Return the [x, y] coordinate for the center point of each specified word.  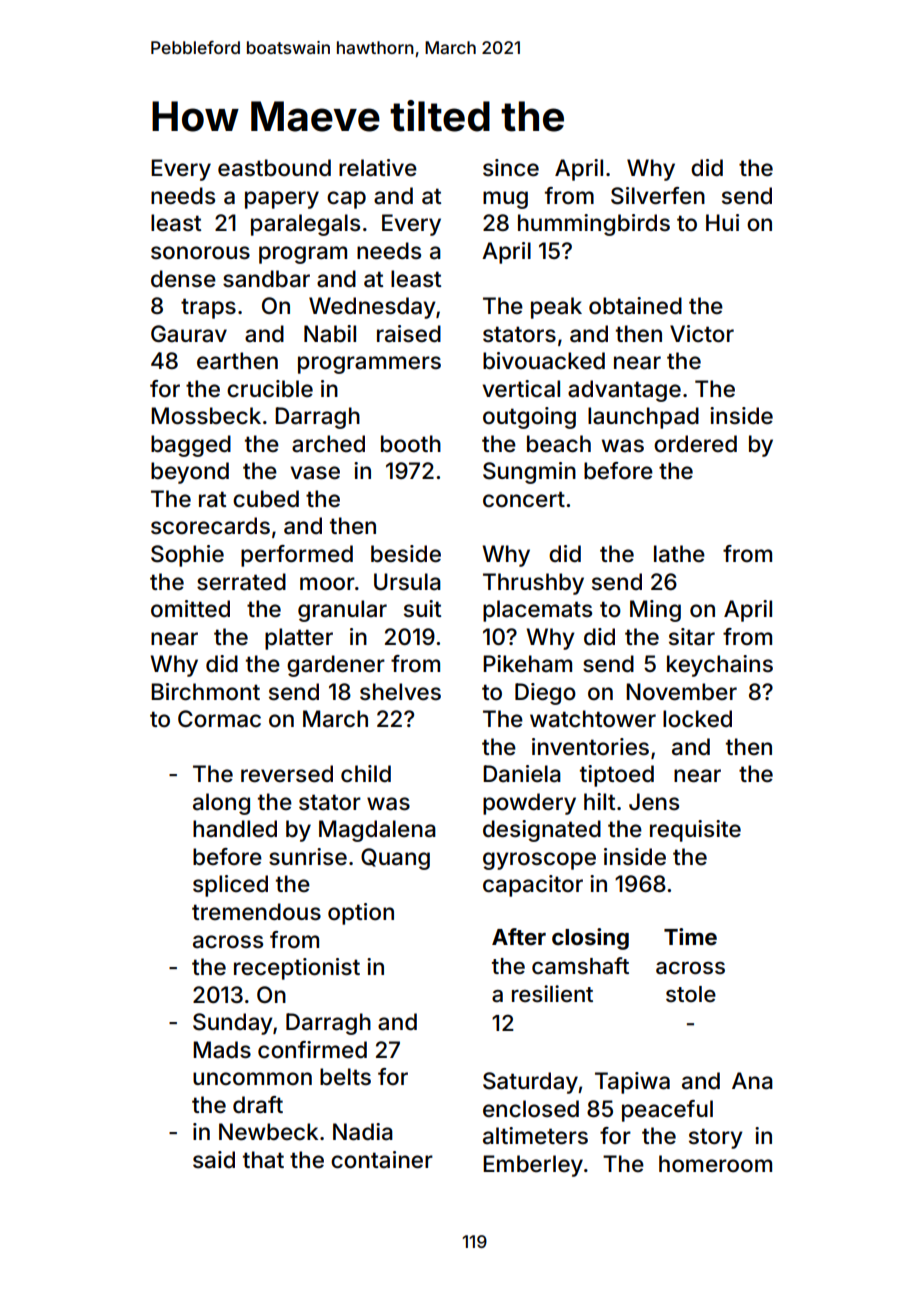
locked [697, 719]
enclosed [531, 1109]
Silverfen [658, 196]
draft [258, 1105]
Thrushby [533, 584]
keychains [720, 666]
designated [542, 831]
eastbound [274, 168]
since [511, 168]
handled [235, 829]
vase [315, 473]
